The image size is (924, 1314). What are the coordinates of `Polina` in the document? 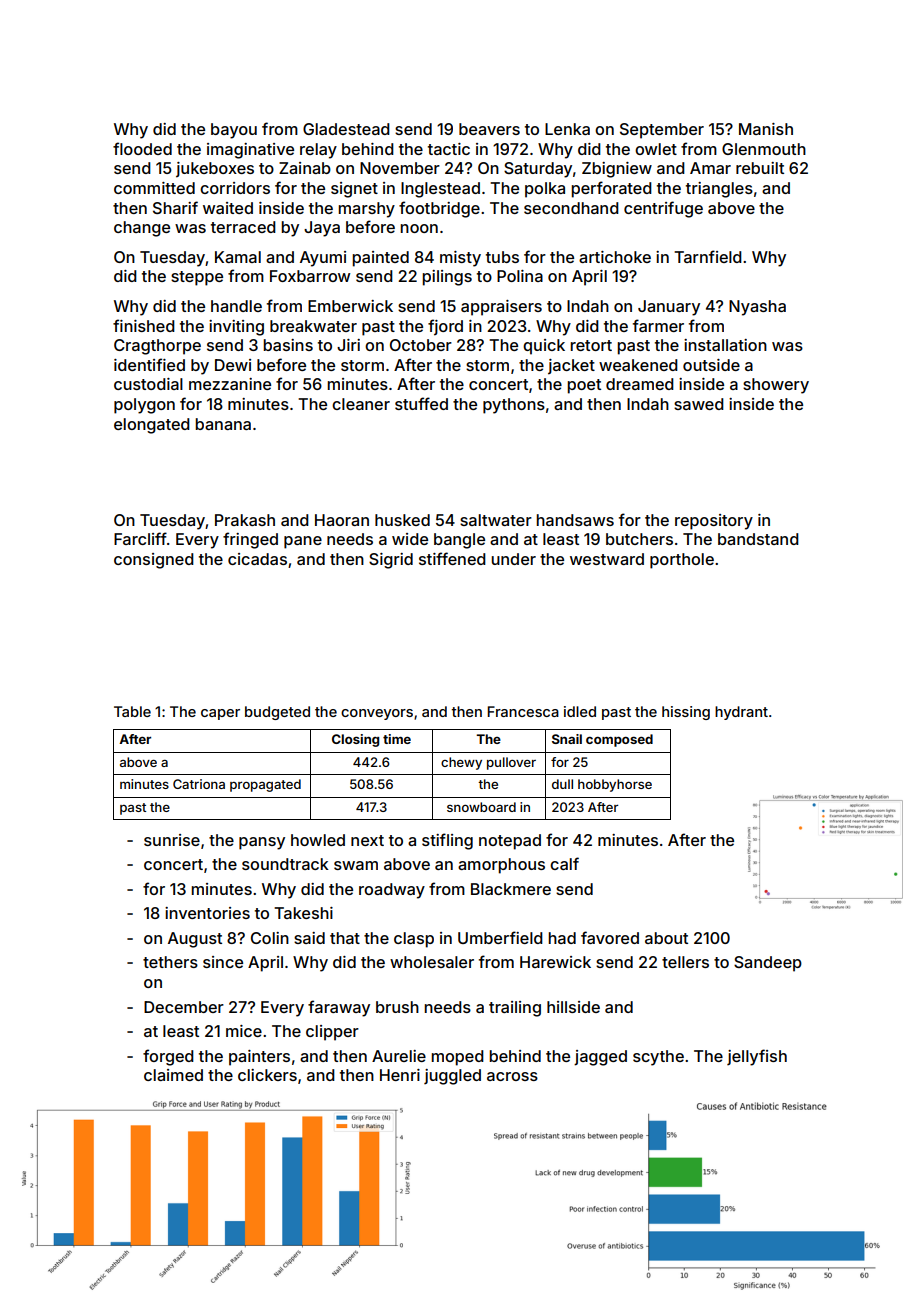 It's located at (520, 276).
